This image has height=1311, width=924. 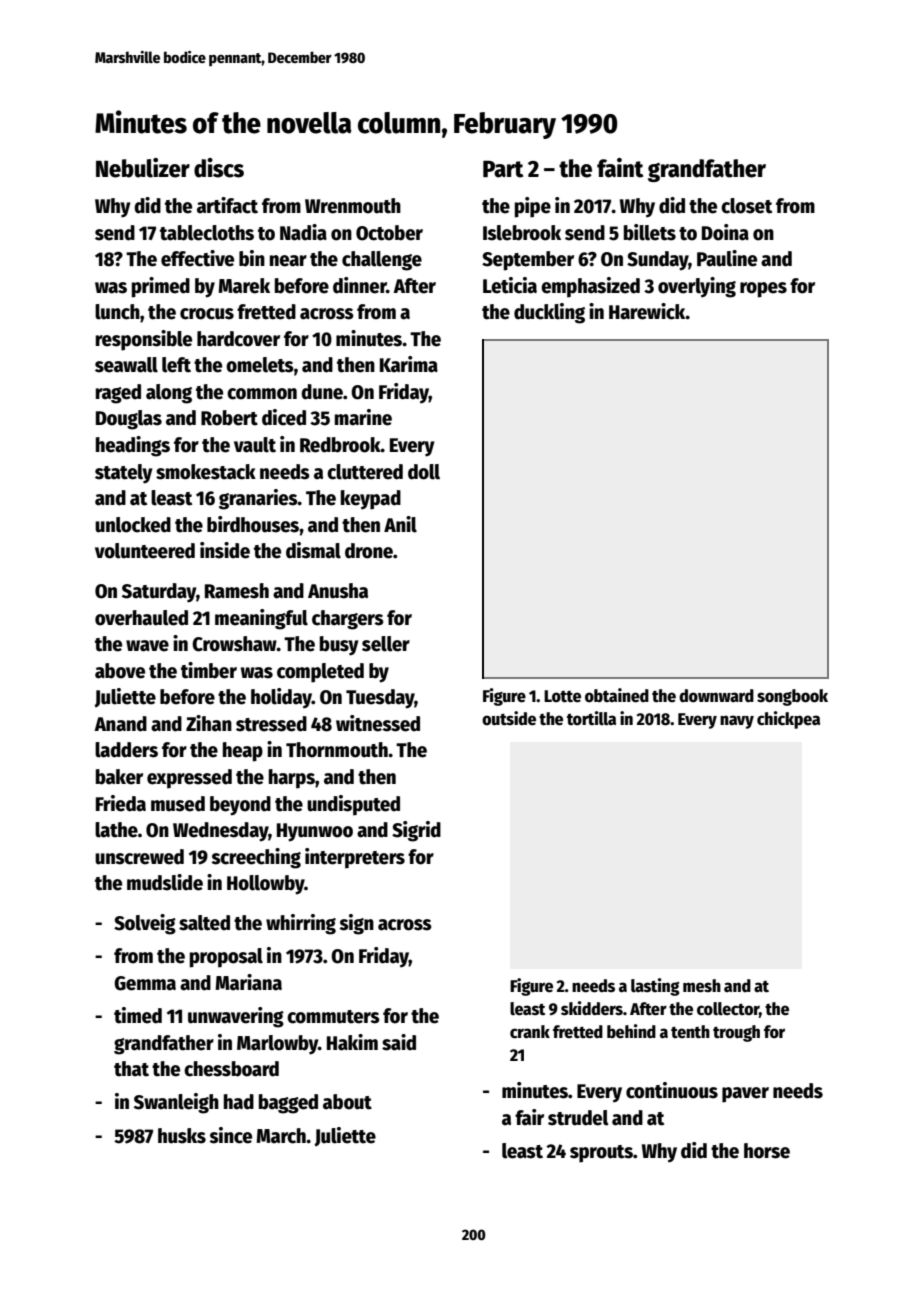 What do you see at coordinates (728, 1009) in the image?
I see `collector` at bounding box center [728, 1009].
